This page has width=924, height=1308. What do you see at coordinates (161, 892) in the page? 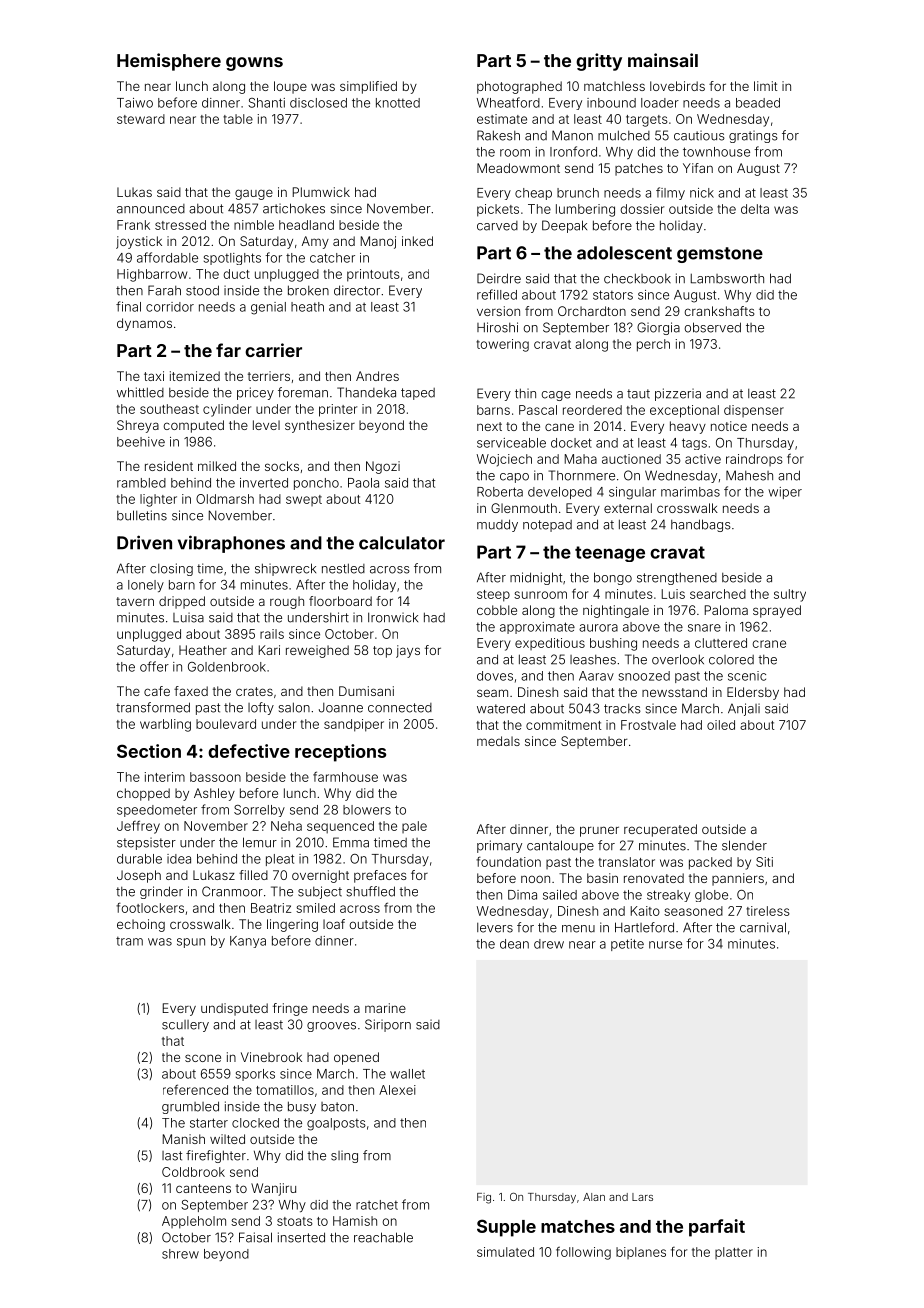
I see `grinder` at bounding box center [161, 892].
